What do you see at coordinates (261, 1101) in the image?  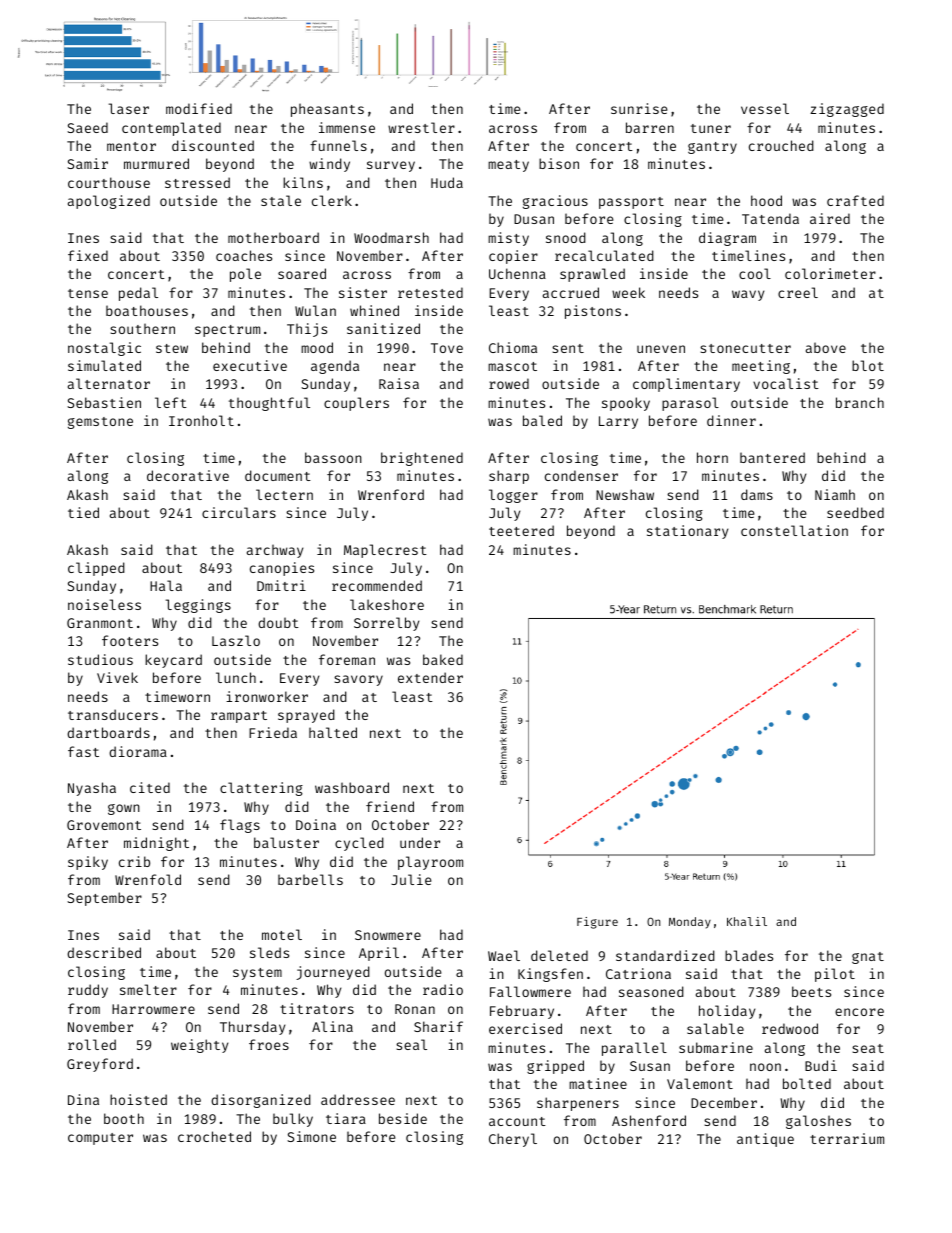 I see `disorganized` at bounding box center [261, 1101].
